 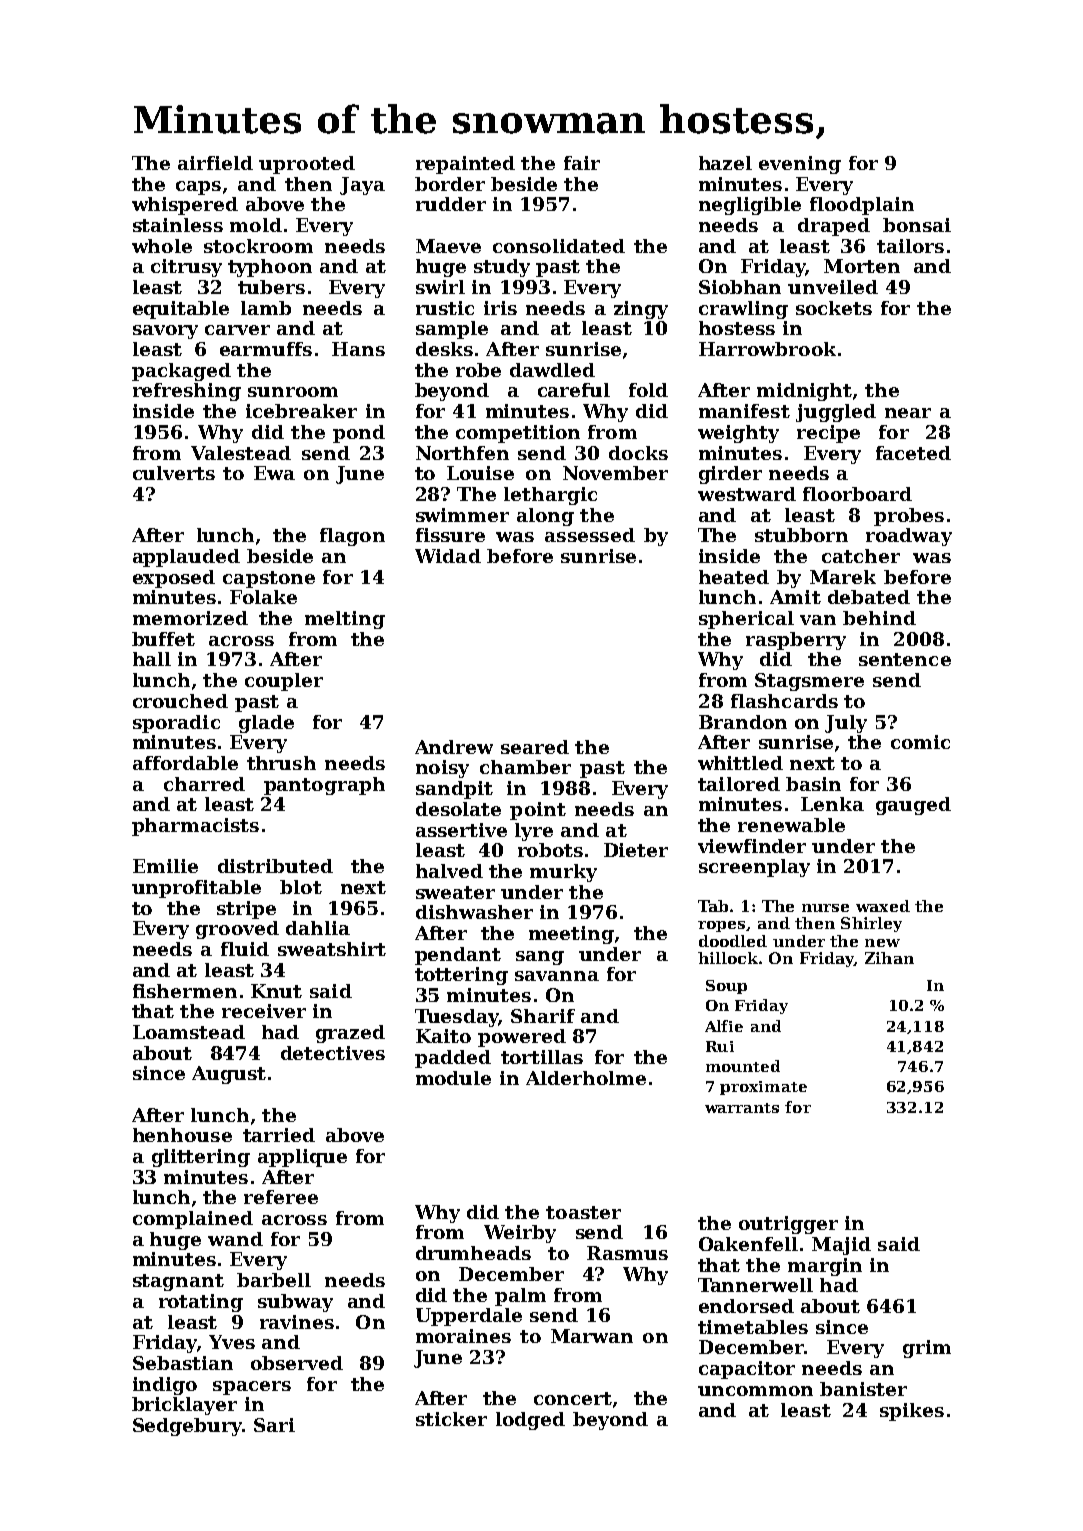 What do you see at coordinates (800, 165) in the document?
I see `evening` at bounding box center [800, 165].
